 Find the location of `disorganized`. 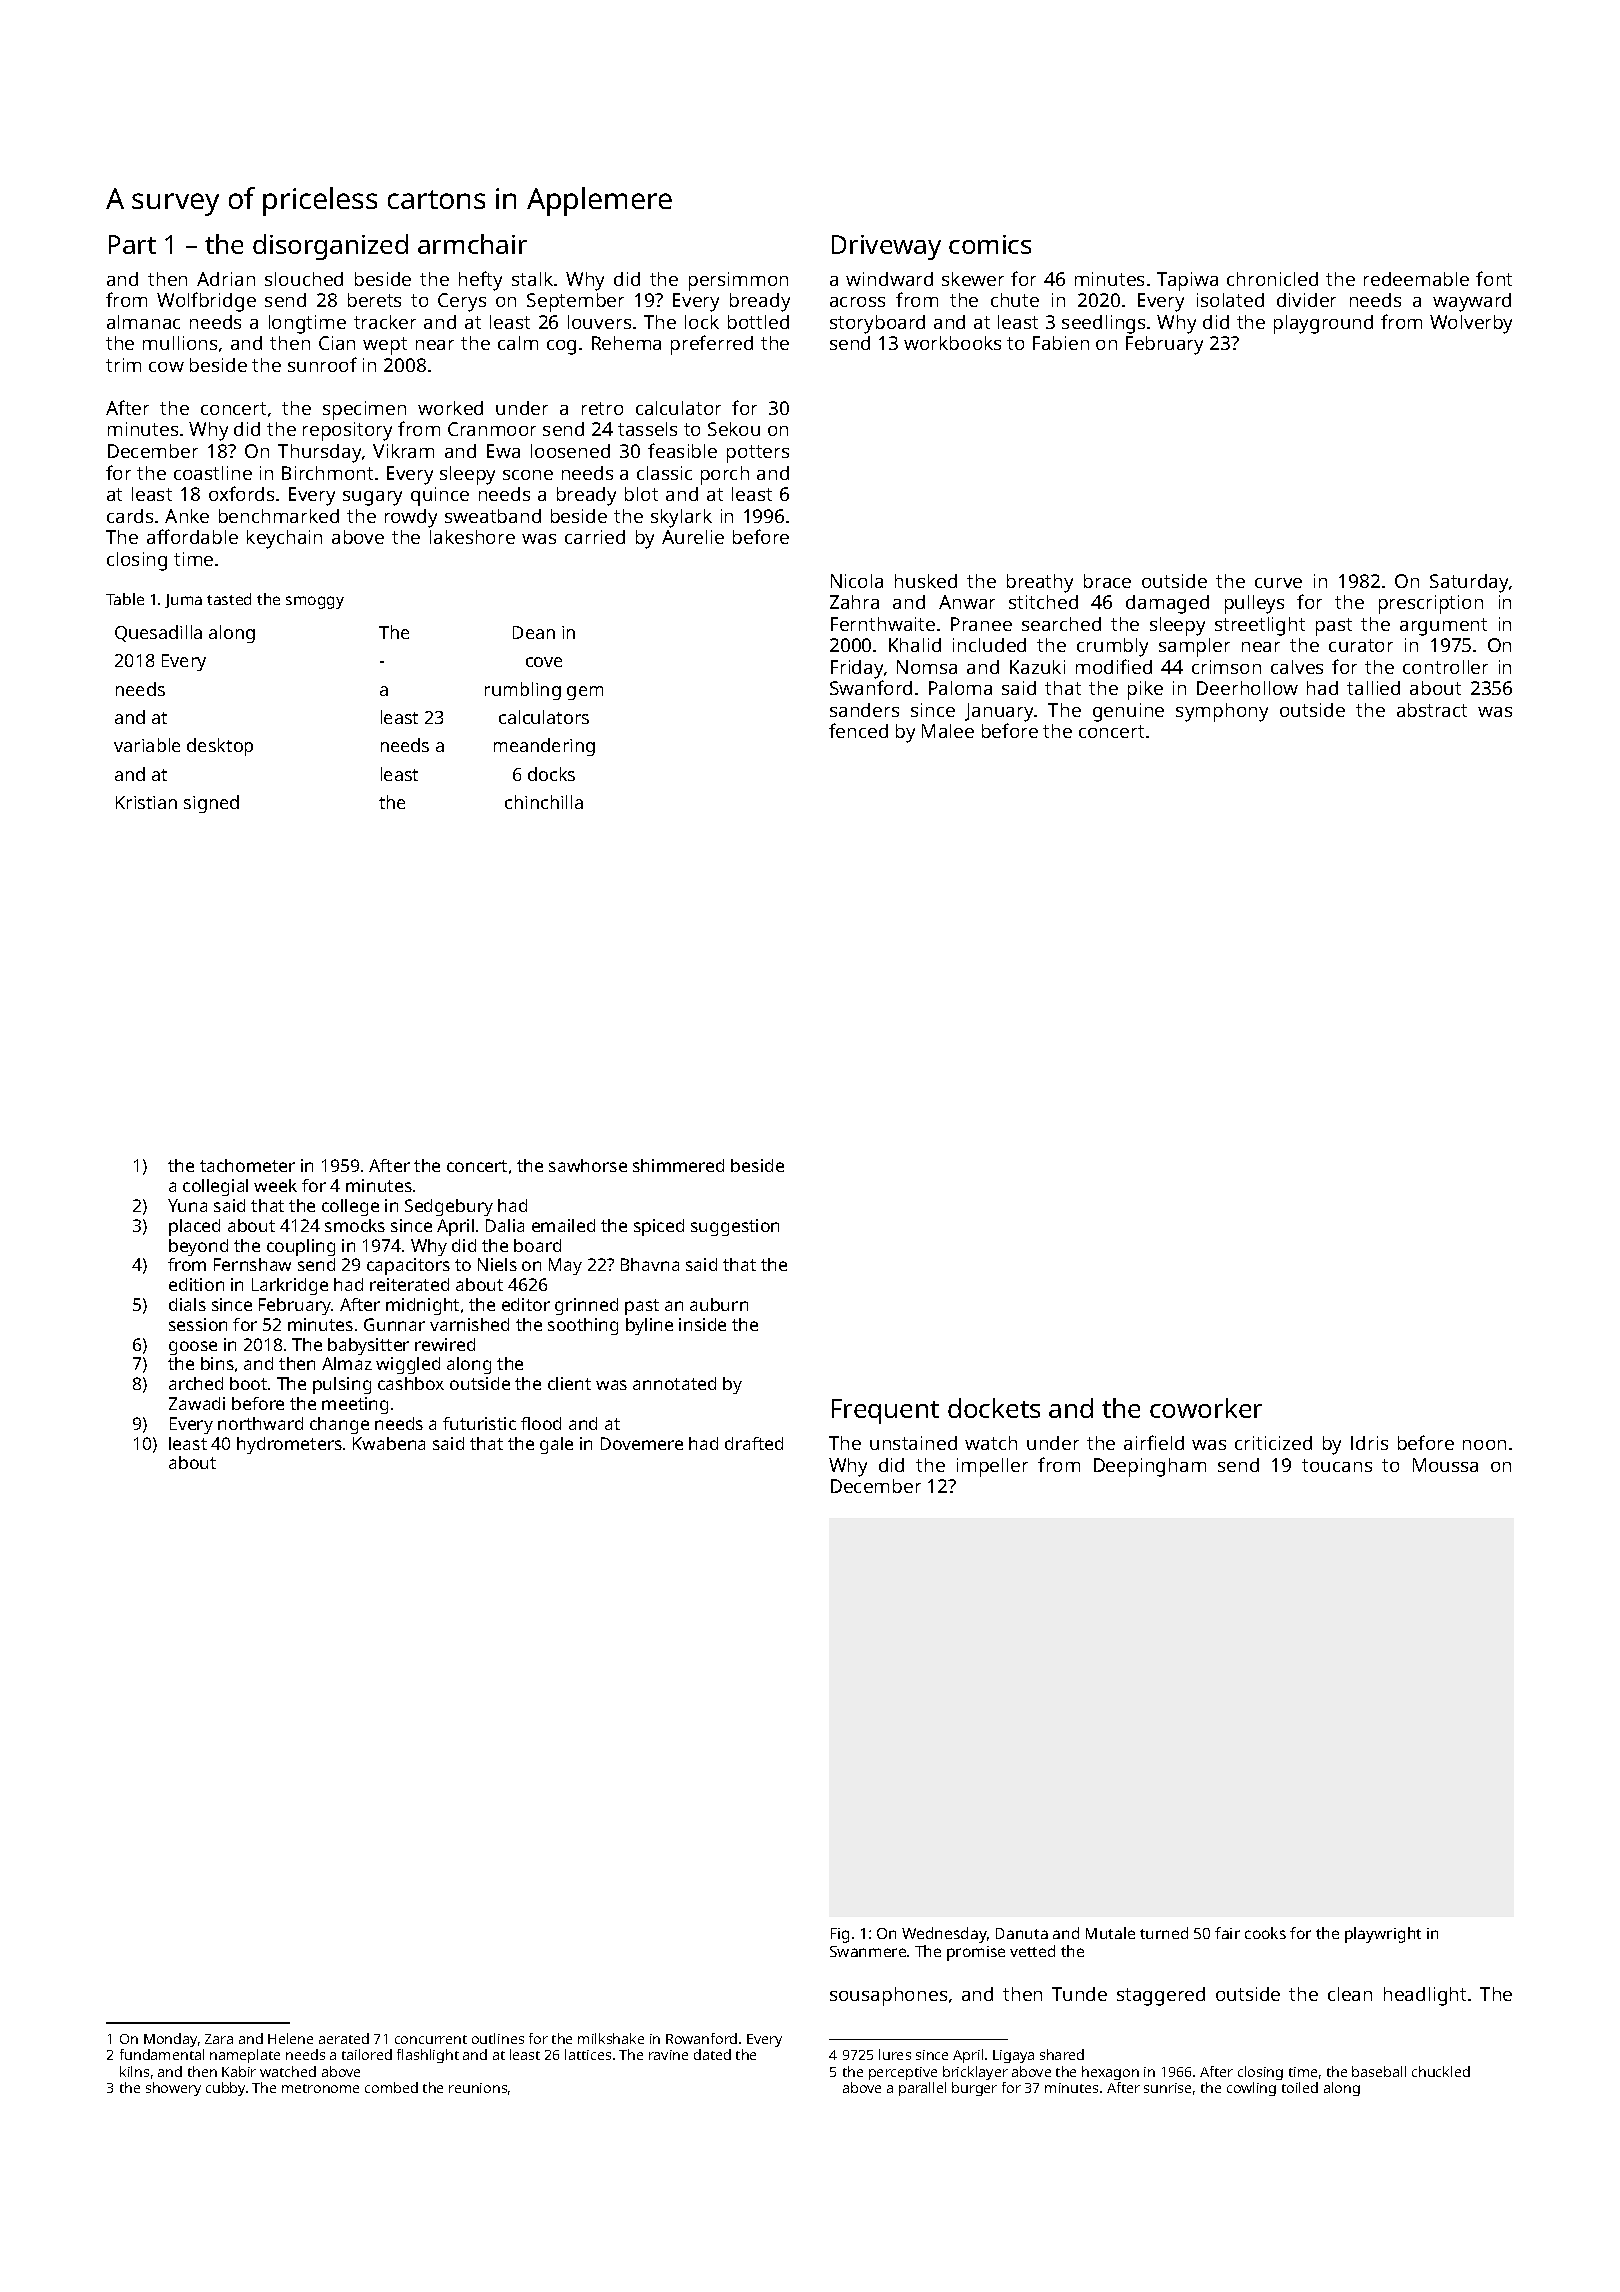

disorganized is located at coordinates (330, 247).
